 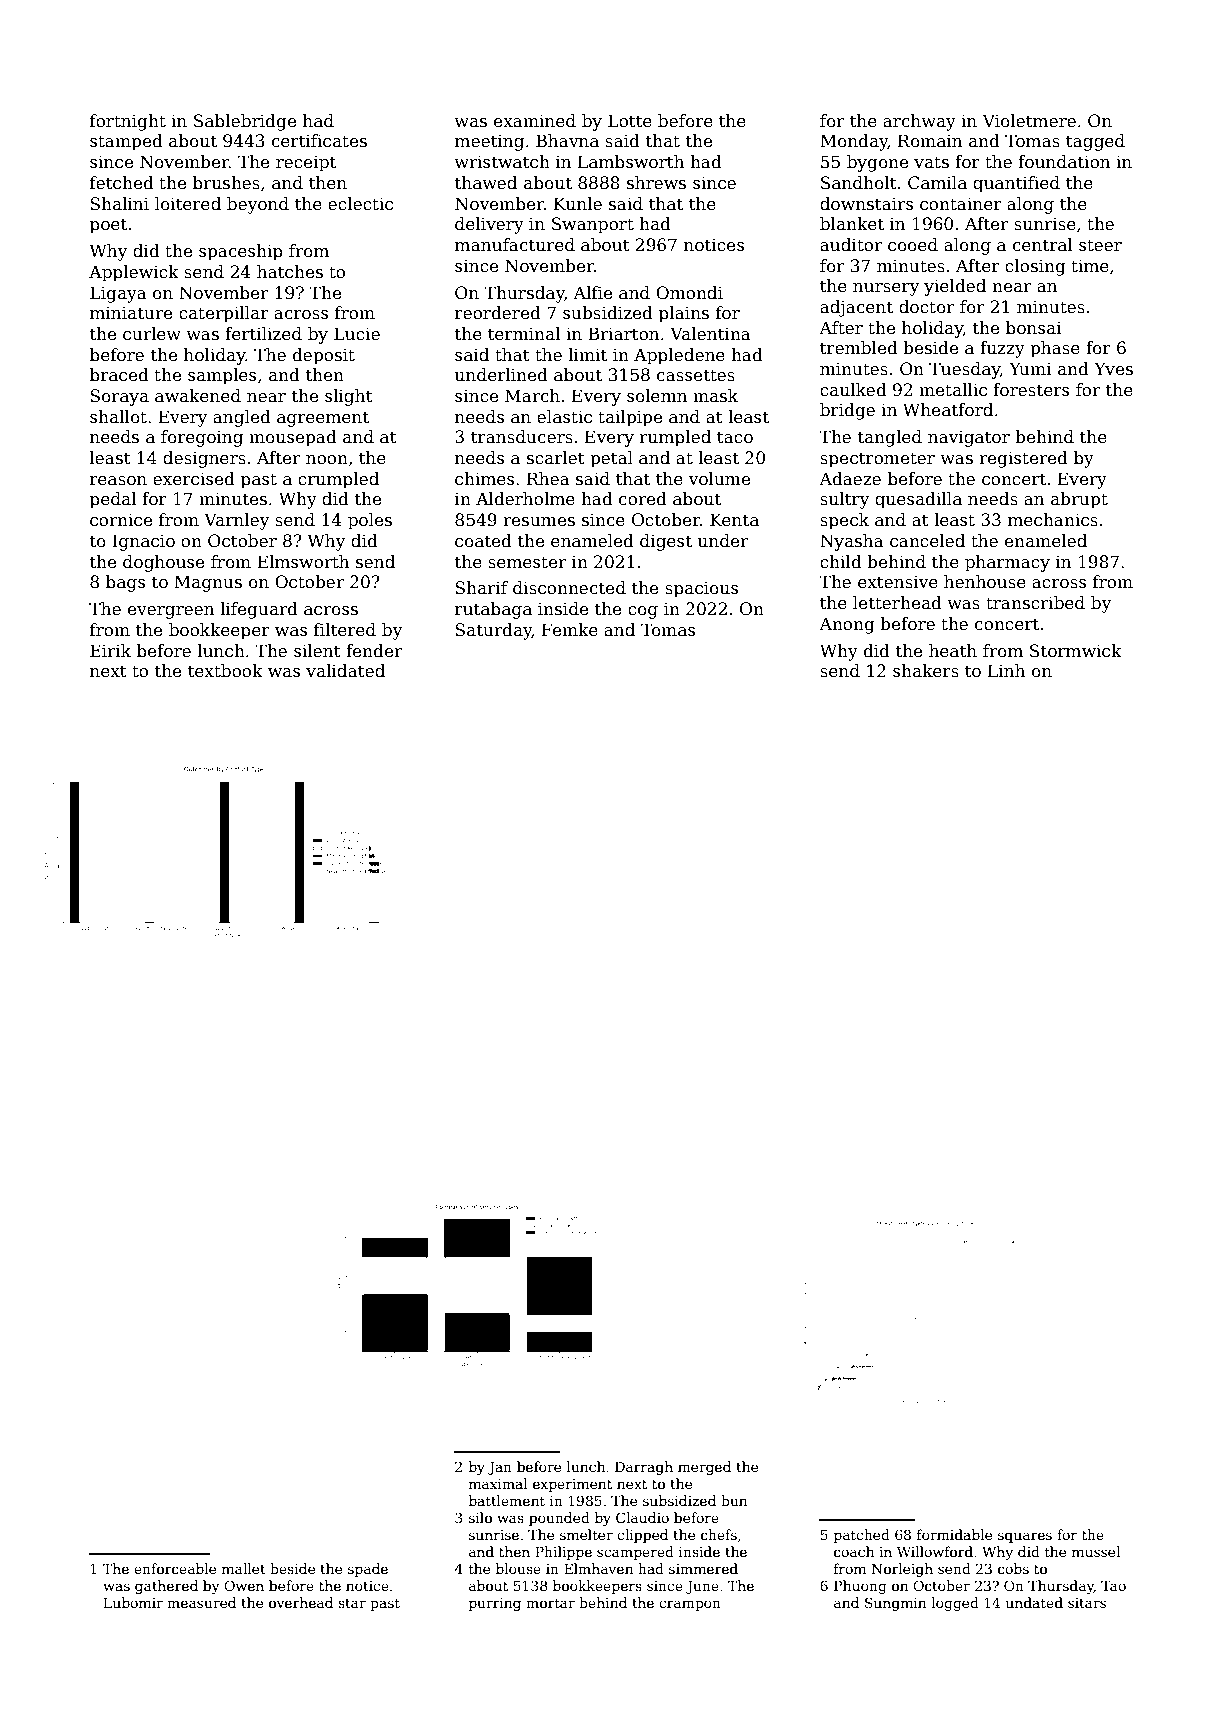 What do you see at coordinates (844, 500) in the screenshot?
I see `sultry` at bounding box center [844, 500].
